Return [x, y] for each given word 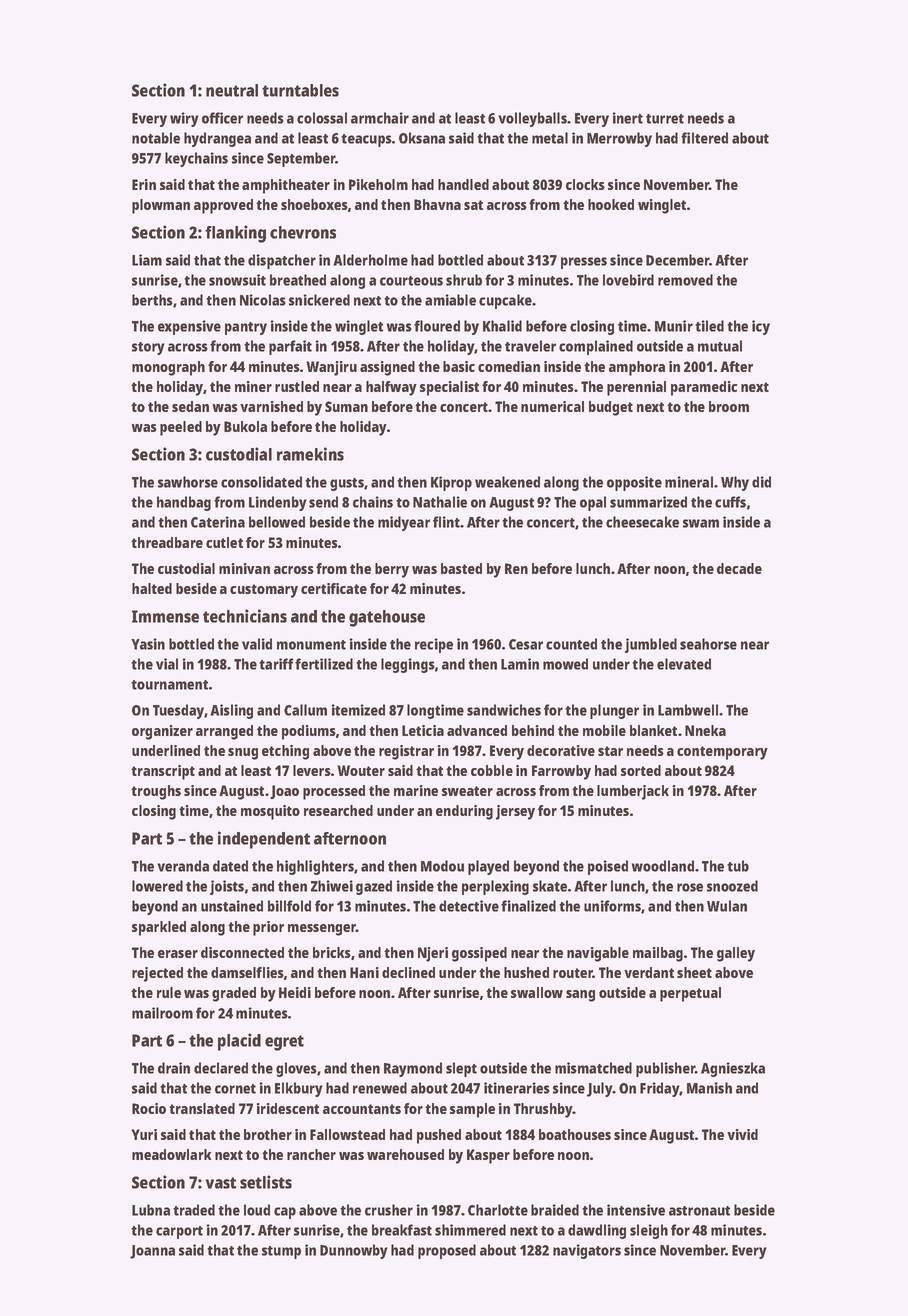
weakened [507, 482]
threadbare [167, 542]
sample [472, 1110]
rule [169, 992]
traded [194, 1210]
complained [596, 347]
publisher [665, 1069]
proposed [447, 1251]
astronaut [699, 1211]
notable [156, 138]
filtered [704, 138]
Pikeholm [378, 184]
